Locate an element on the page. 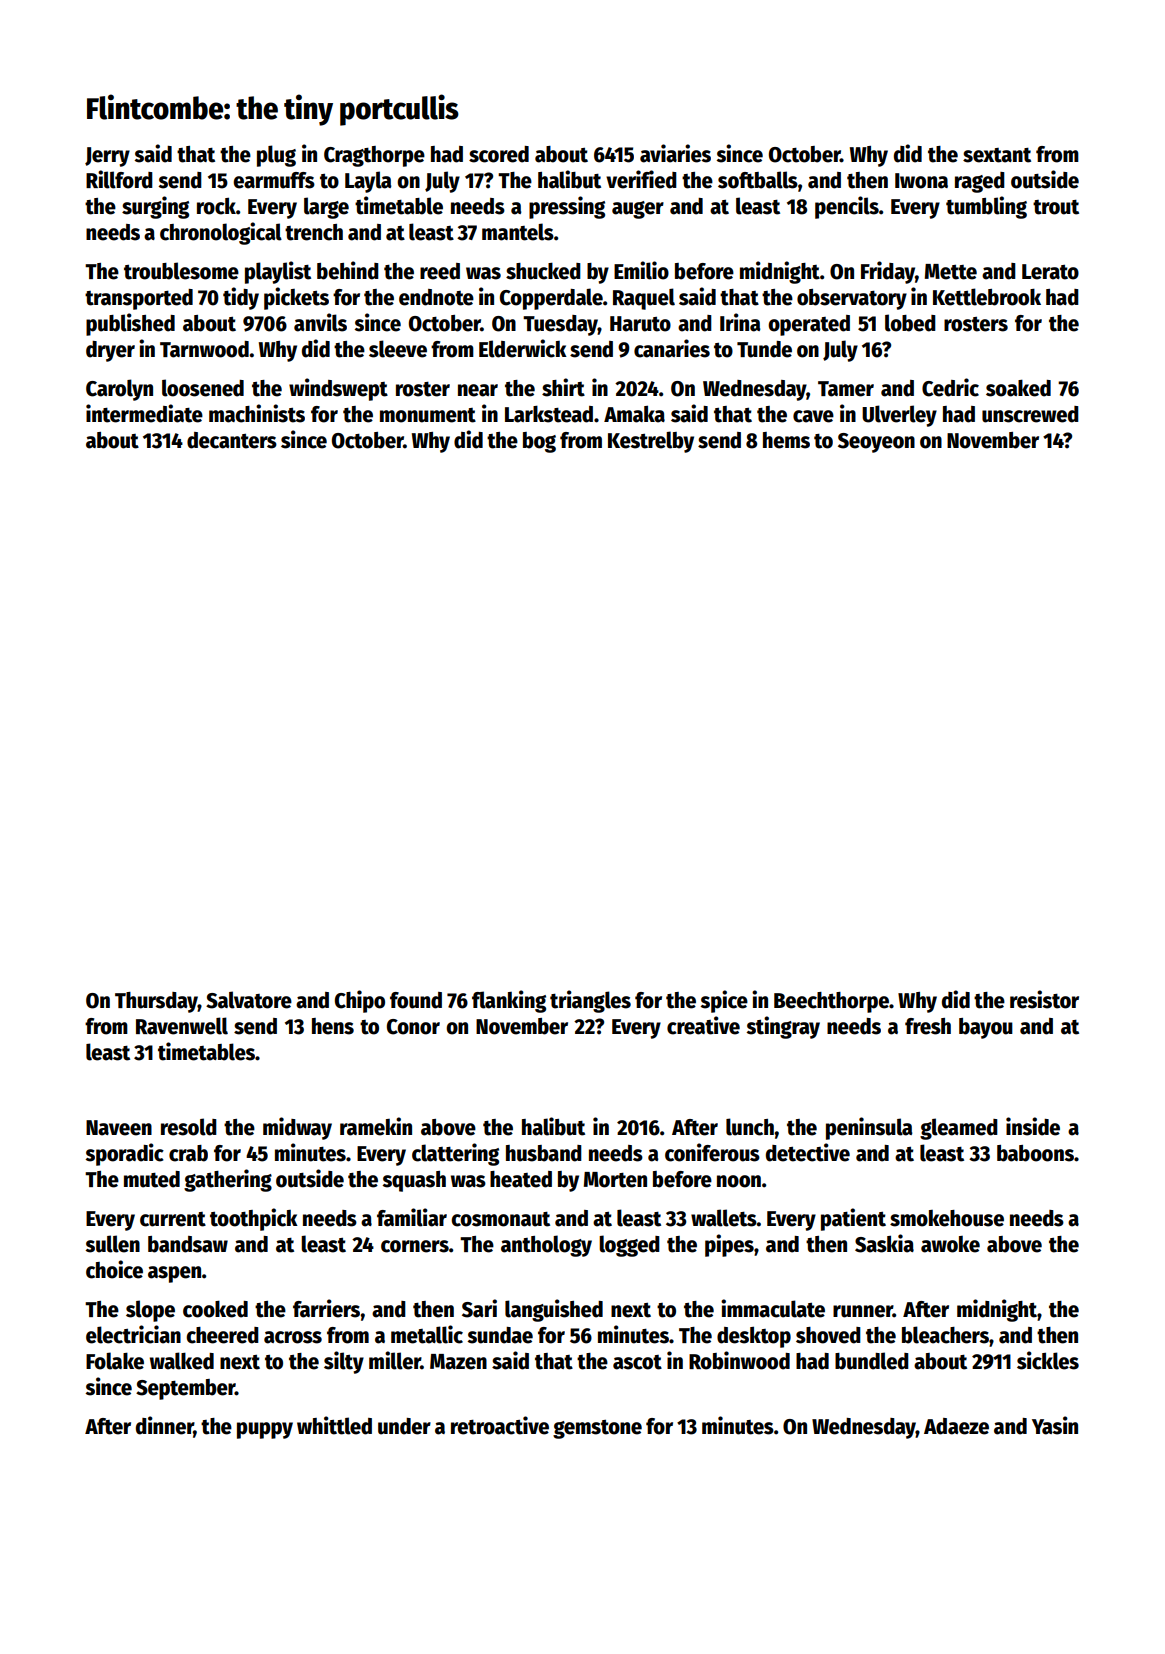 The width and height of the document is (1165, 1654). Folake is located at coordinates (115, 1361).
